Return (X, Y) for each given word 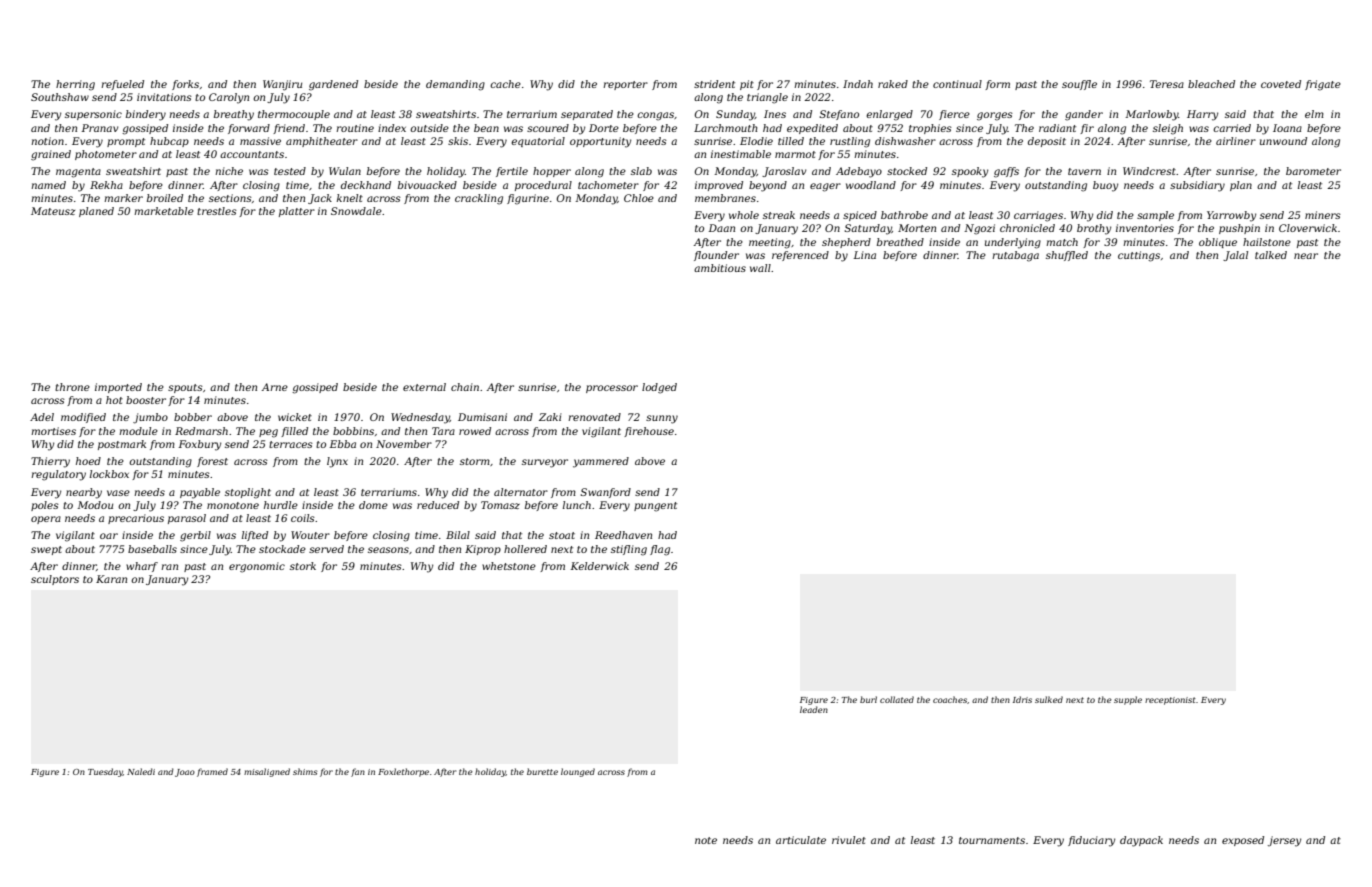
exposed (1243, 841)
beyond (768, 186)
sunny (662, 419)
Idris (1022, 699)
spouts (185, 388)
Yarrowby (1231, 216)
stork (303, 566)
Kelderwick (599, 566)
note (706, 840)
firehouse (649, 432)
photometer (106, 155)
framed (212, 772)
